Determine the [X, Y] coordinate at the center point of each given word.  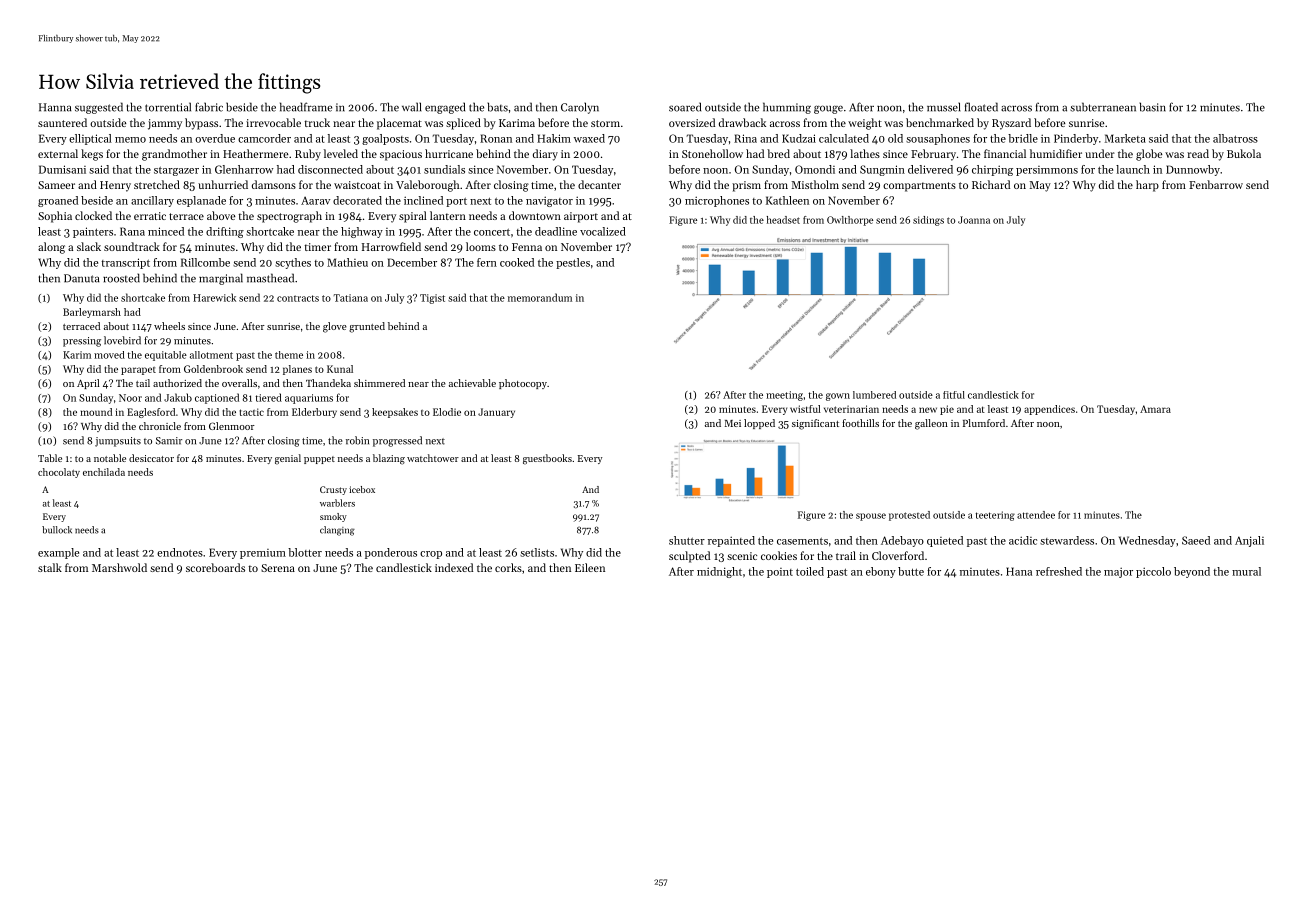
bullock [57, 530]
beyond [1192, 572]
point [780, 573]
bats [497, 107]
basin [1152, 107]
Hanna [55, 107]
